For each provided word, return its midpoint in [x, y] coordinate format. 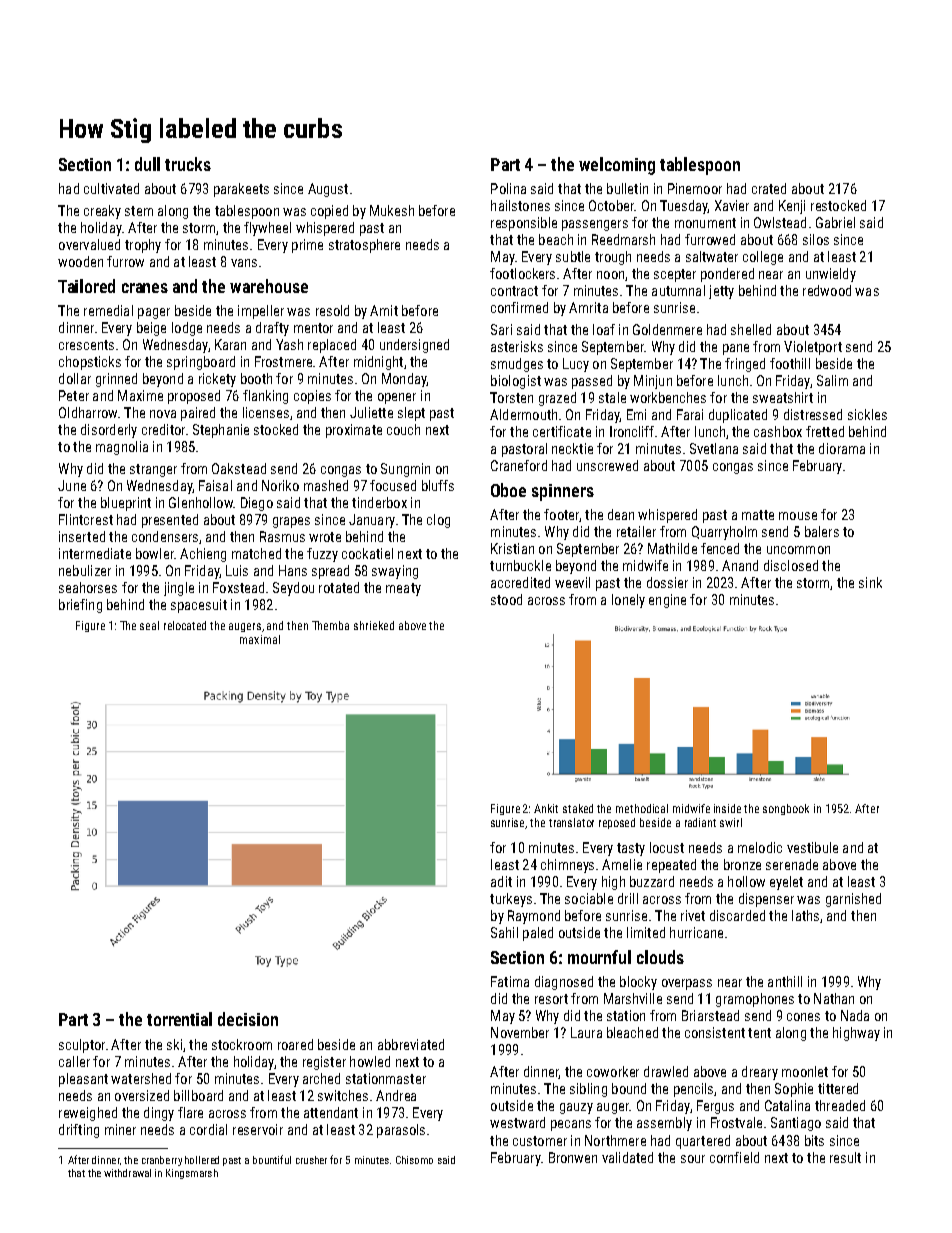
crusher [311, 1160]
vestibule [812, 847]
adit [501, 881]
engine [667, 601]
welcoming [617, 166]
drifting [79, 1131]
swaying [395, 572]
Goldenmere [667, 329]
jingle [179, 589]
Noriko [280, 485]
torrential [179, 1019]
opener [397, 398]
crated [769, 188]
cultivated [111, 188]
